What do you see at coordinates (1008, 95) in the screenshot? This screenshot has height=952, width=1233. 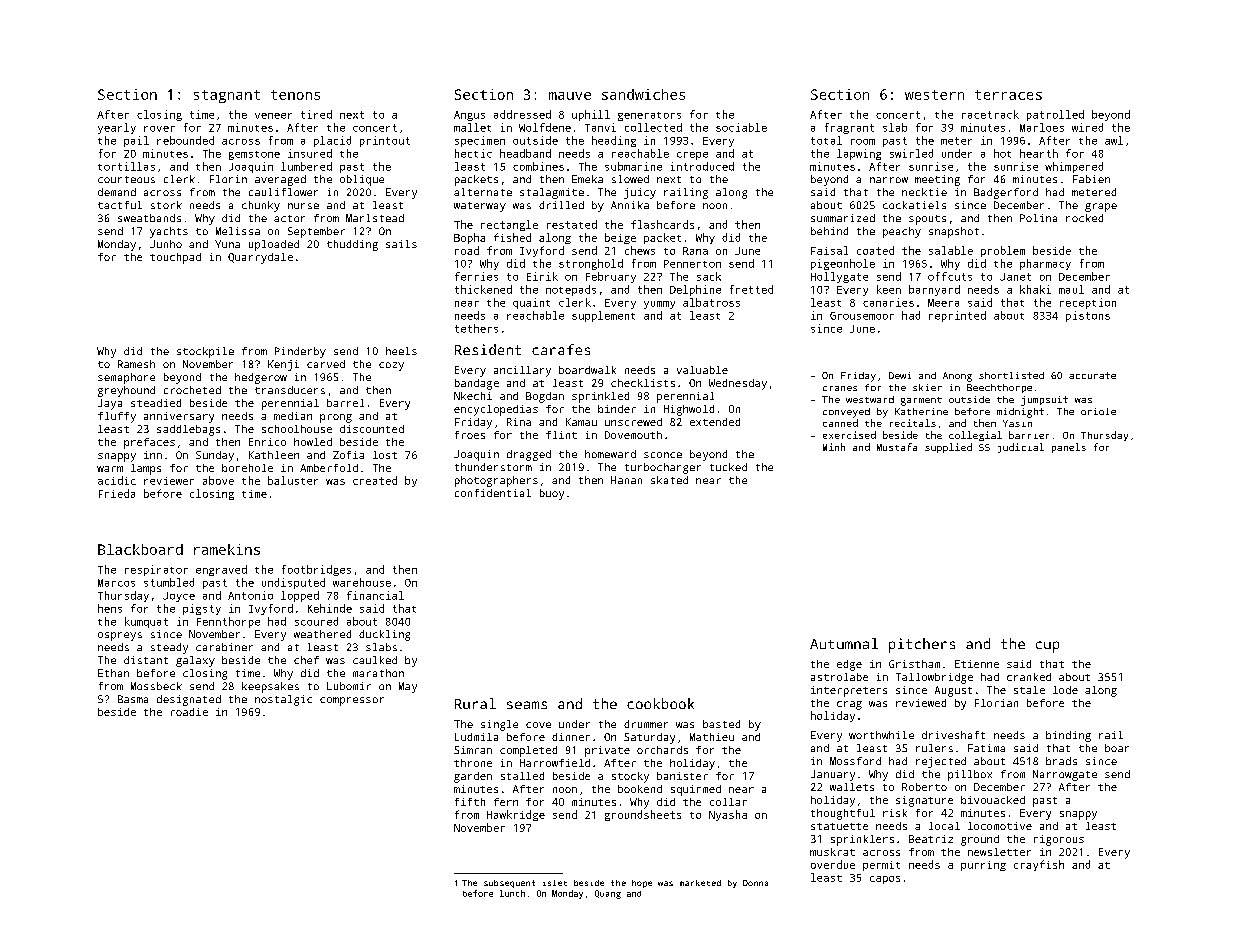 I see `terraces` at bounding box center [1008, 95].
